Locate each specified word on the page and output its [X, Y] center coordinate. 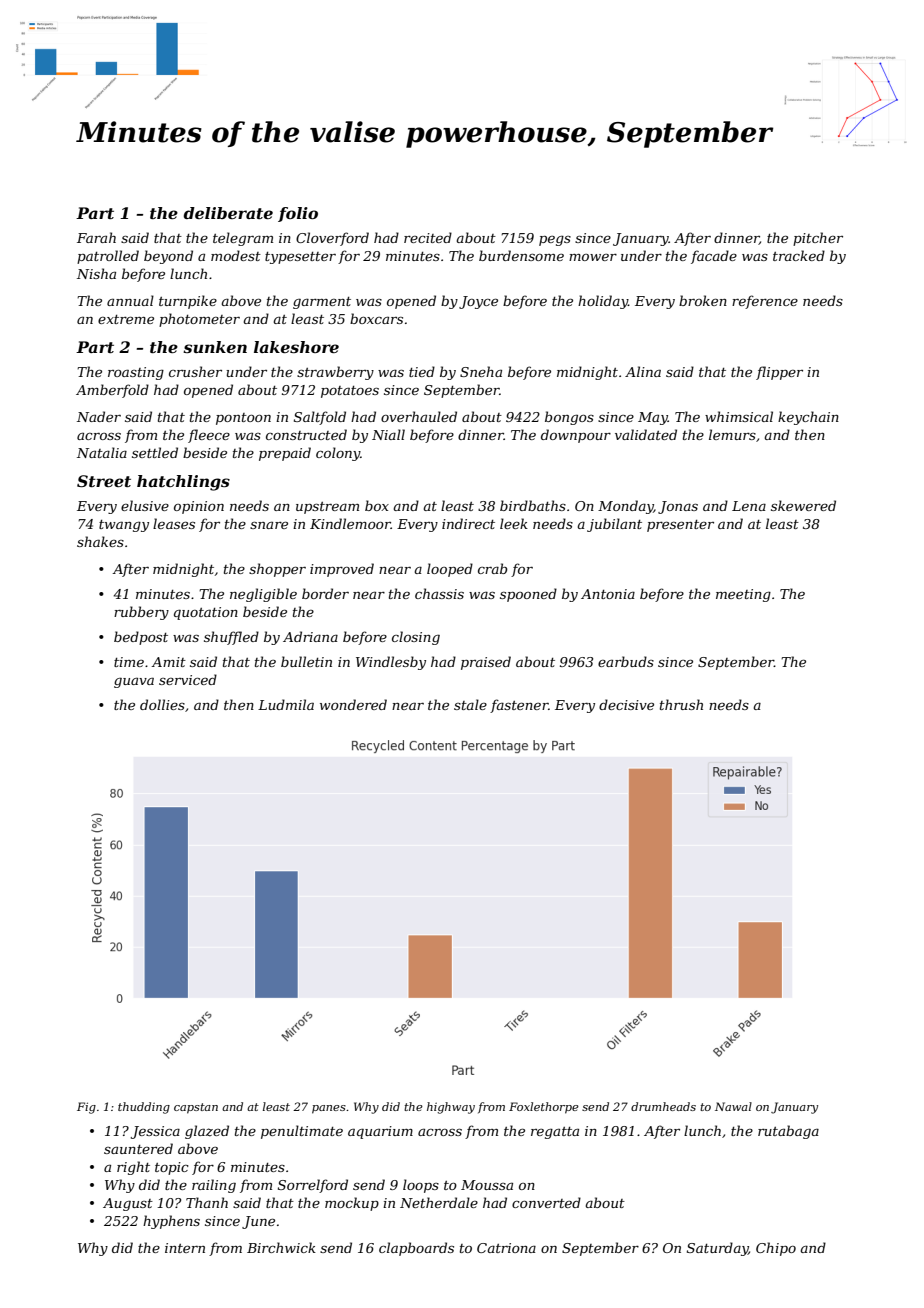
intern [185, 1248]
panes [329, 1109]
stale [470, 704]
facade [714, 257]
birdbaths [533, 505]
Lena [749, 506]
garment [322, 303]
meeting [743, 595]
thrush [681, 704]
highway [451, 1108]
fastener [519, 706]
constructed [306, 434]
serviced [188, 679]
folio [298, 214]
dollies [162, 704]
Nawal [733, 1106]
